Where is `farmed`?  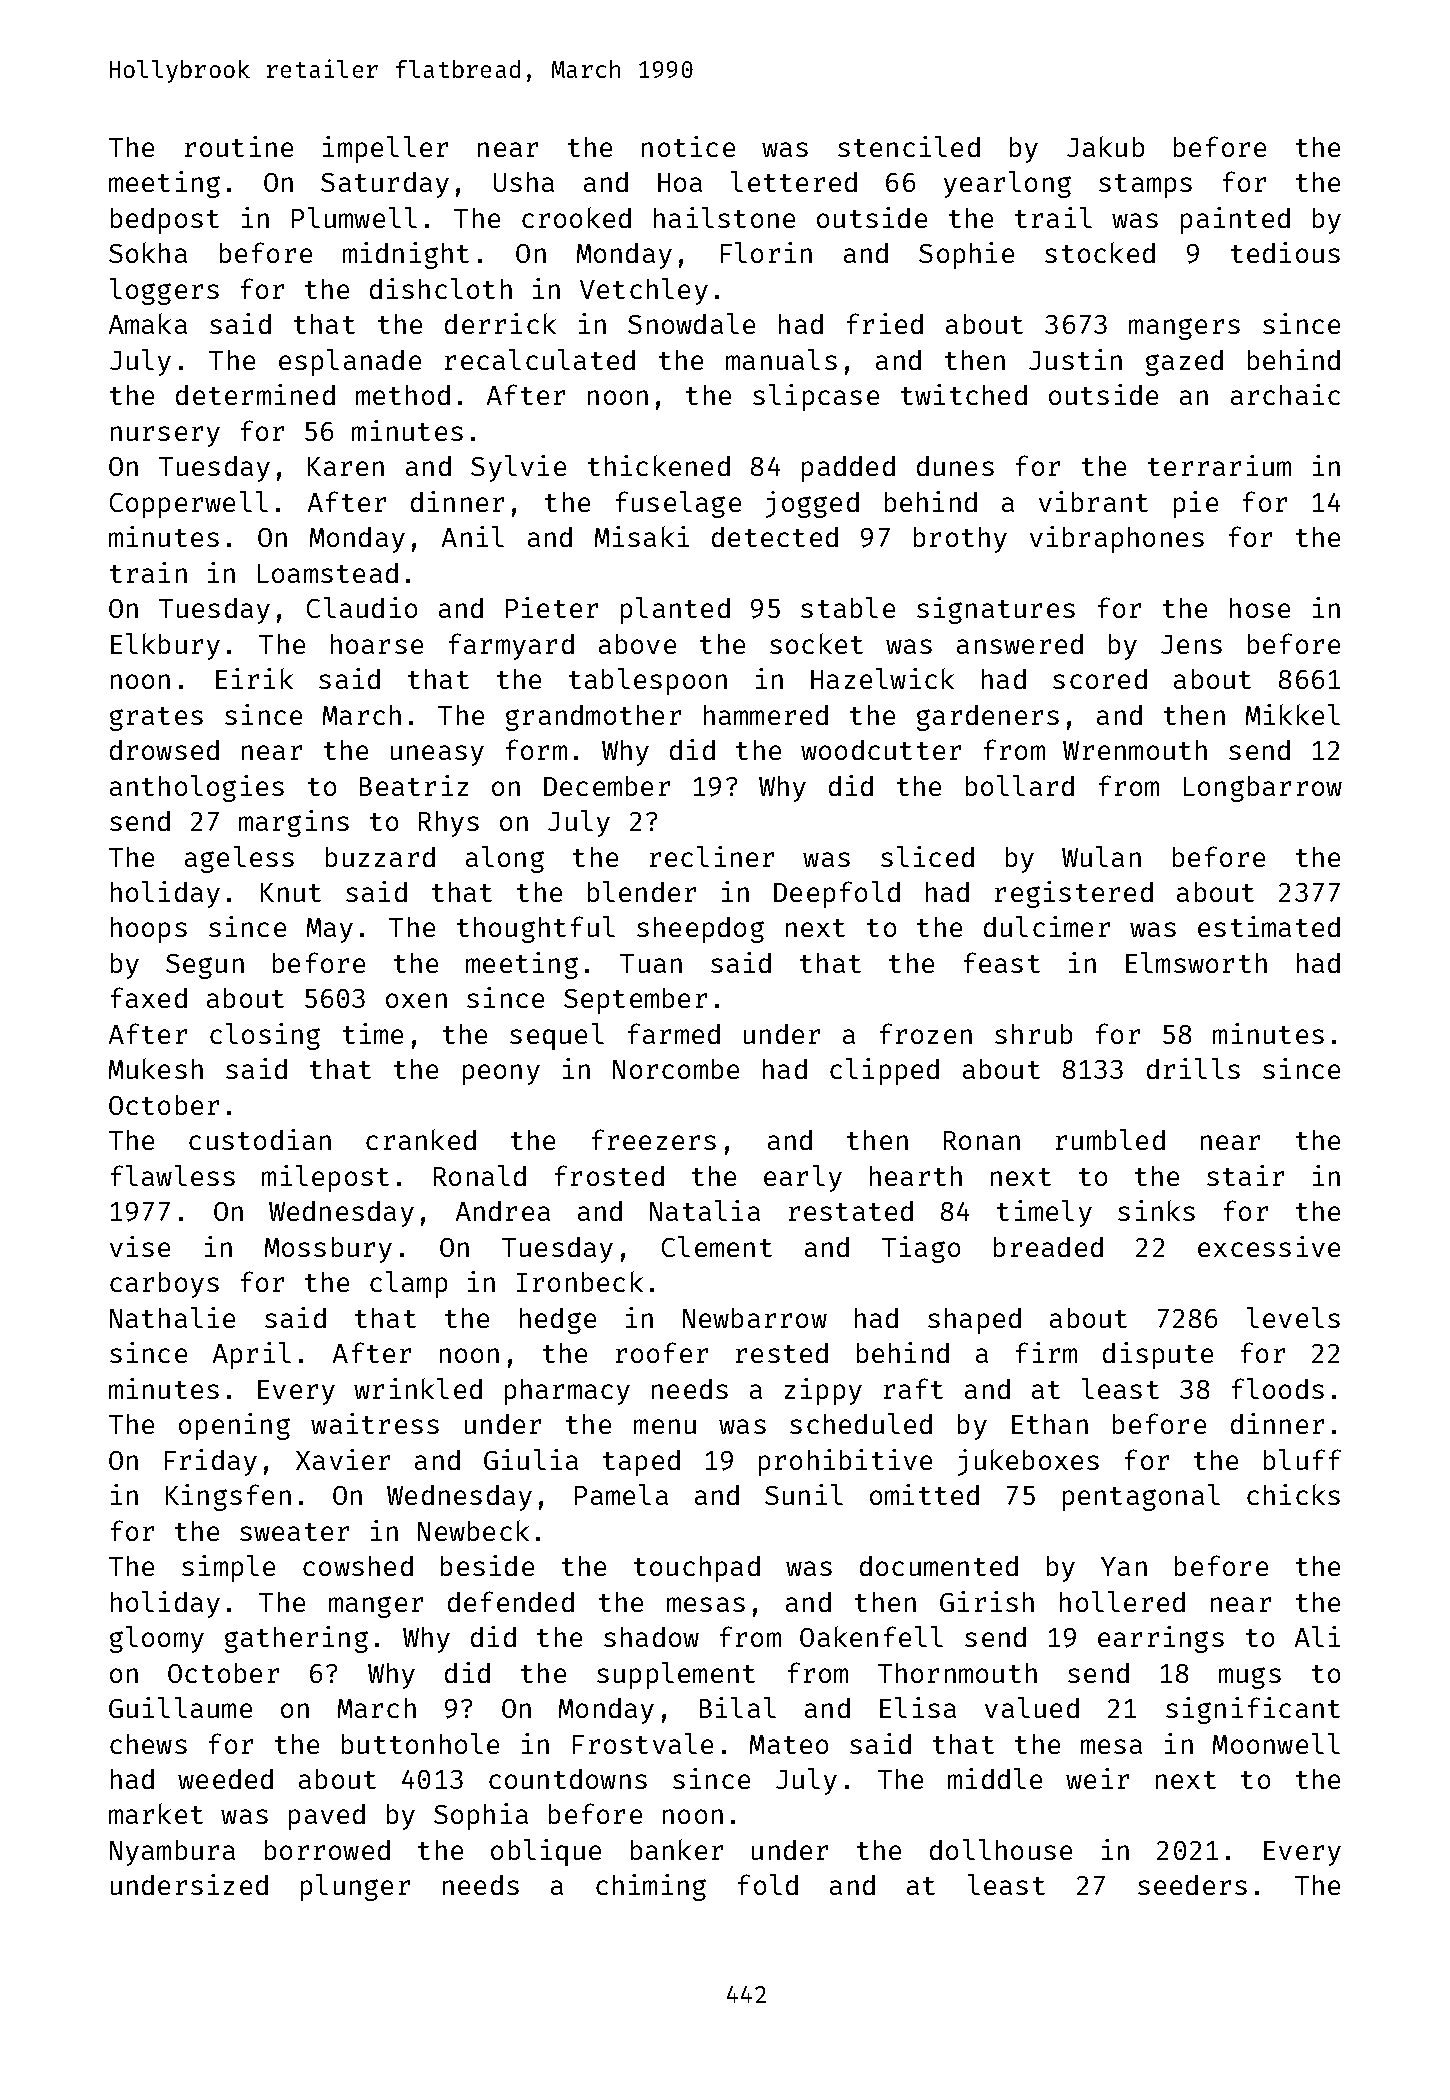 farmed is located at coordinates (674, 1033).
